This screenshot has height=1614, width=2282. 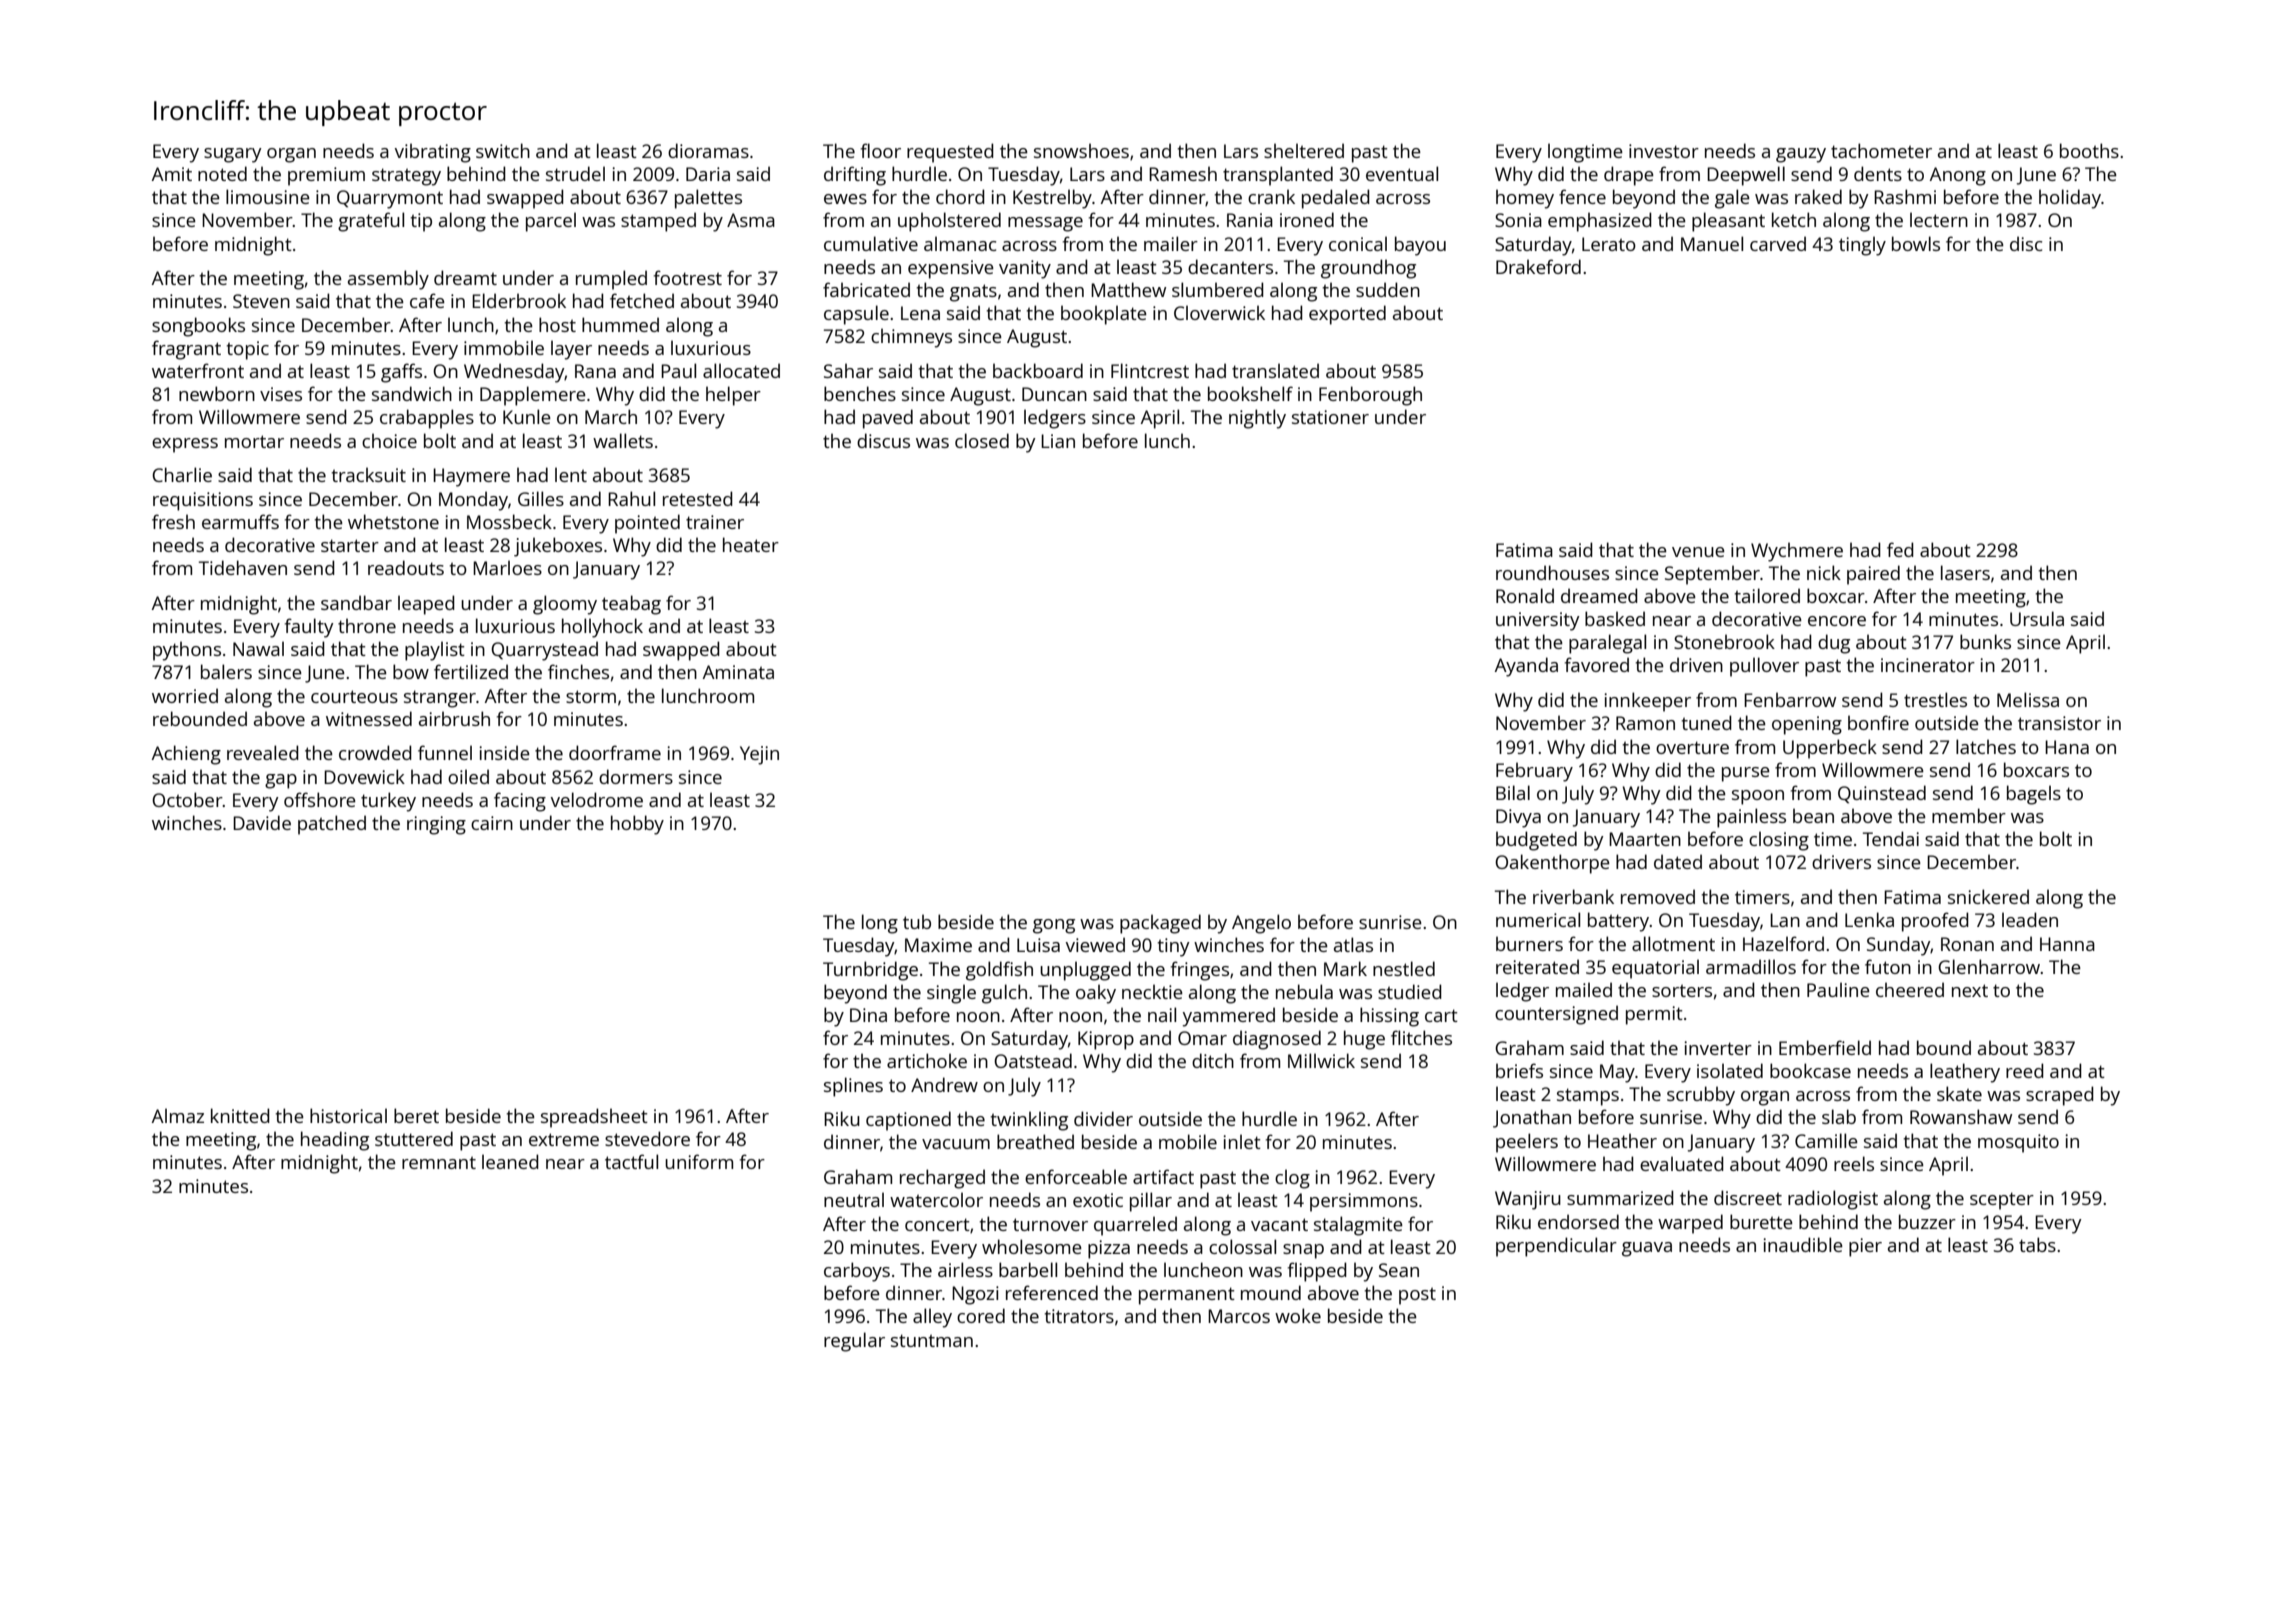 What do you see at coordinates (2034, 795) in the screenshot?
I see `bagels` at bounding box center [2034, 795].
